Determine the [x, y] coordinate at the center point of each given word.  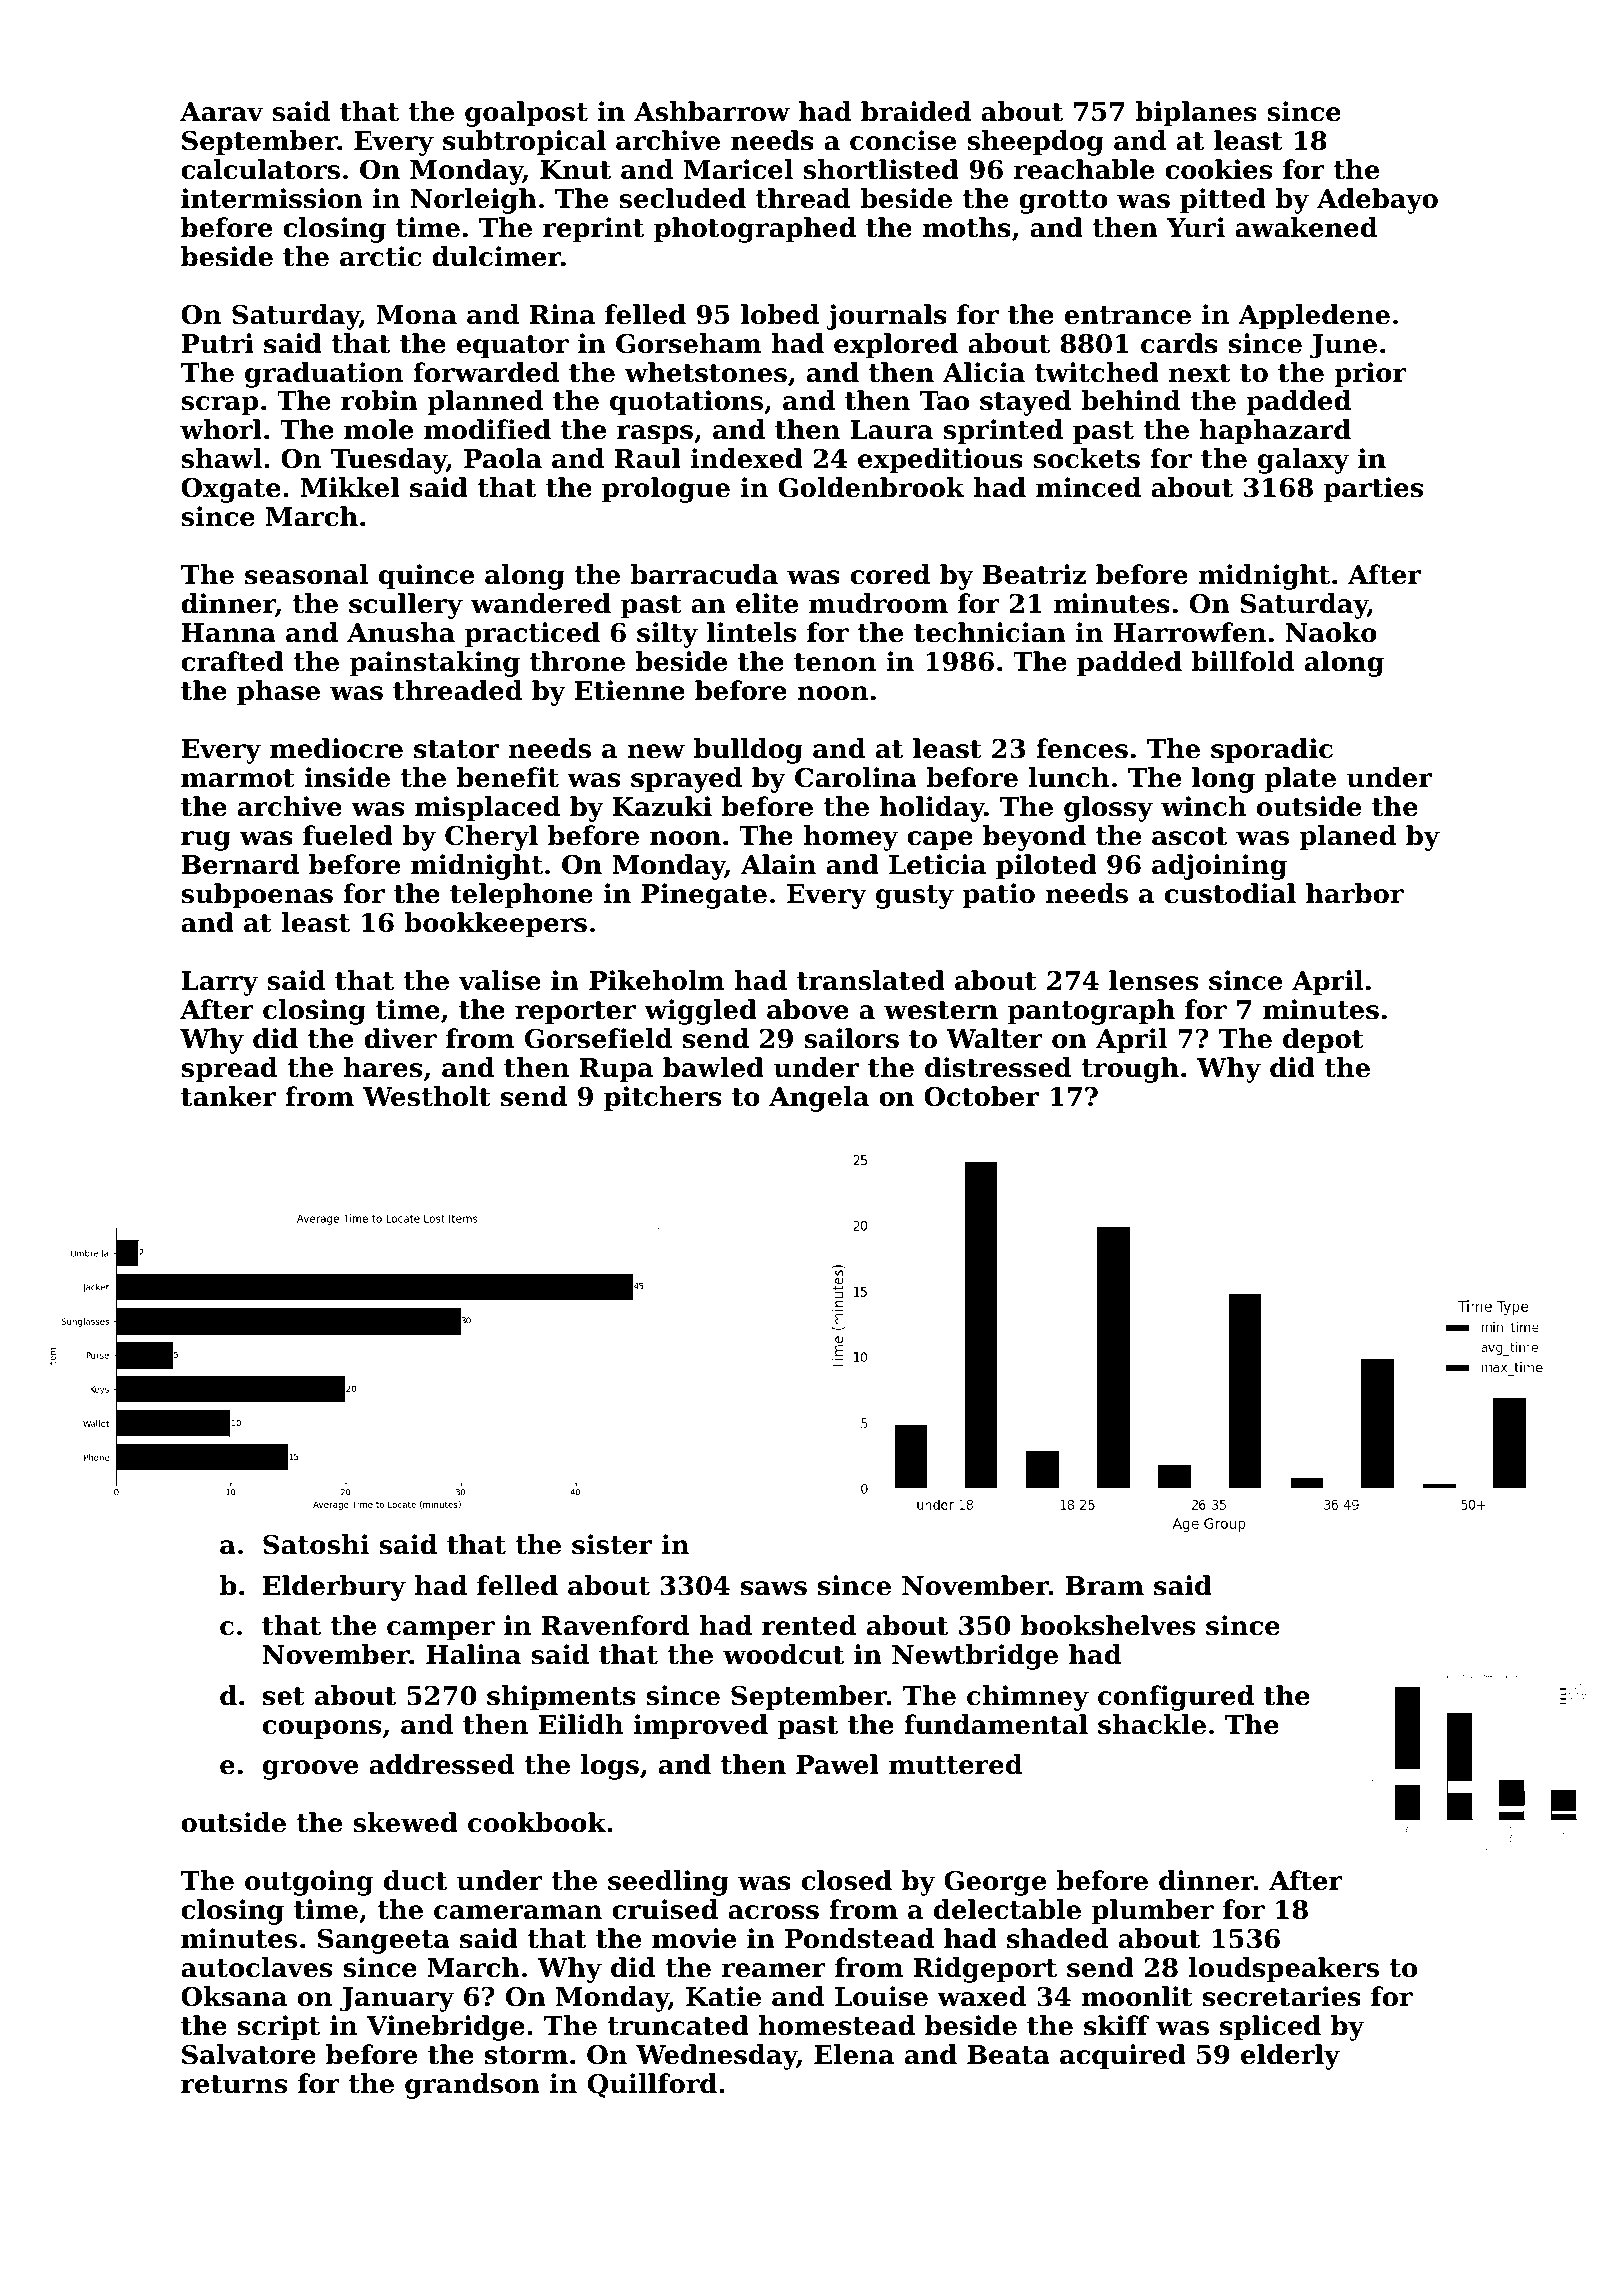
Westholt [427, 1096]
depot [1323, 1041]
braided [916, 111]
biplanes [1196, 114]
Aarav [221, 112]
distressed [998, 1067]
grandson [472, 2086]
